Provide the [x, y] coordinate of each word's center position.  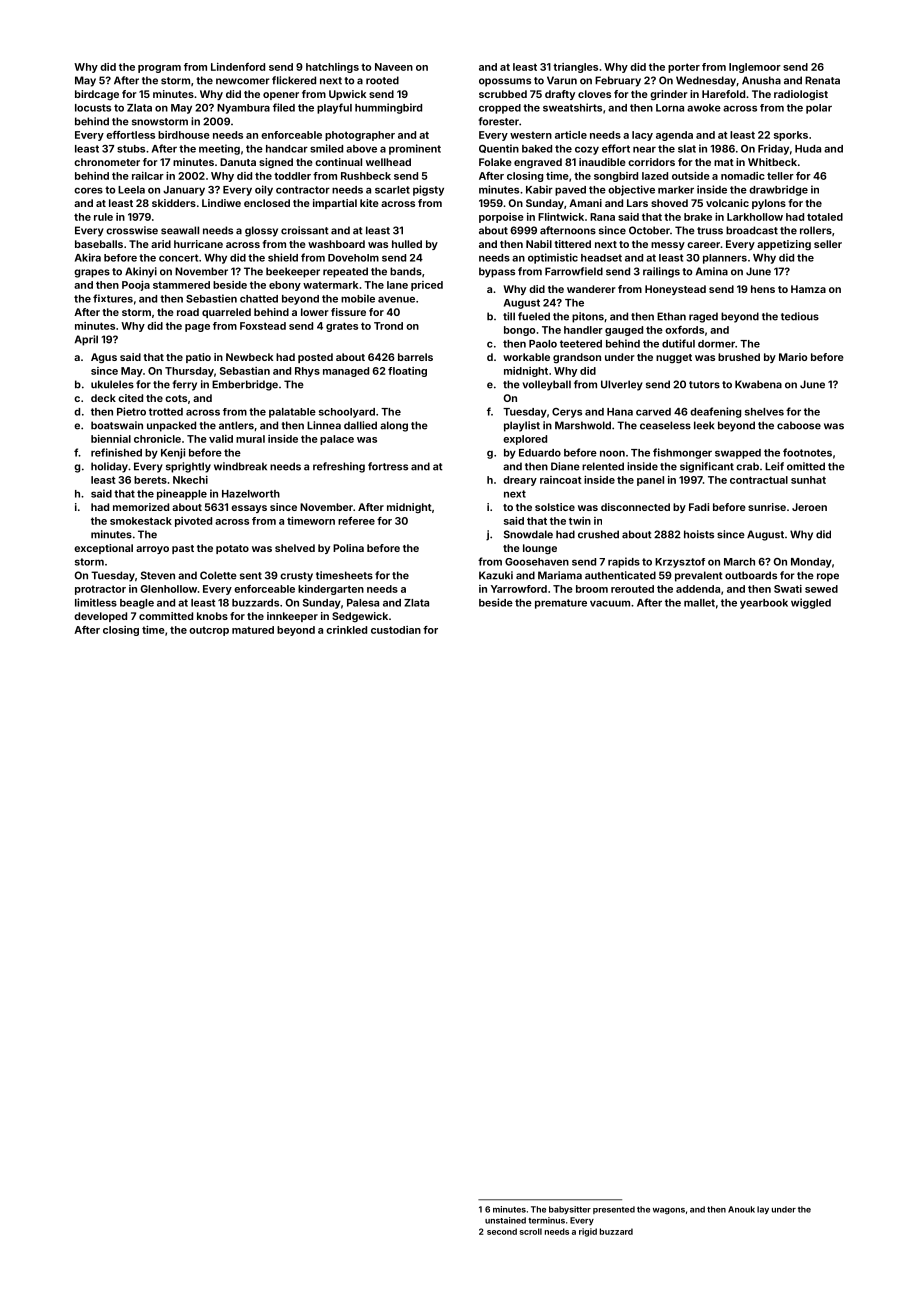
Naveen [394, 67]
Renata [822, 80]
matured [253, 630]
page [197, 328]
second [502, 1231]
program [159, 69]
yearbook [764, 604]
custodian [396, 630]
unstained [505, 1220]
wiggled [811, 603]
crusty [296, 577]
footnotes [807, 452]
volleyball [547, 385]
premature [561, 604]
